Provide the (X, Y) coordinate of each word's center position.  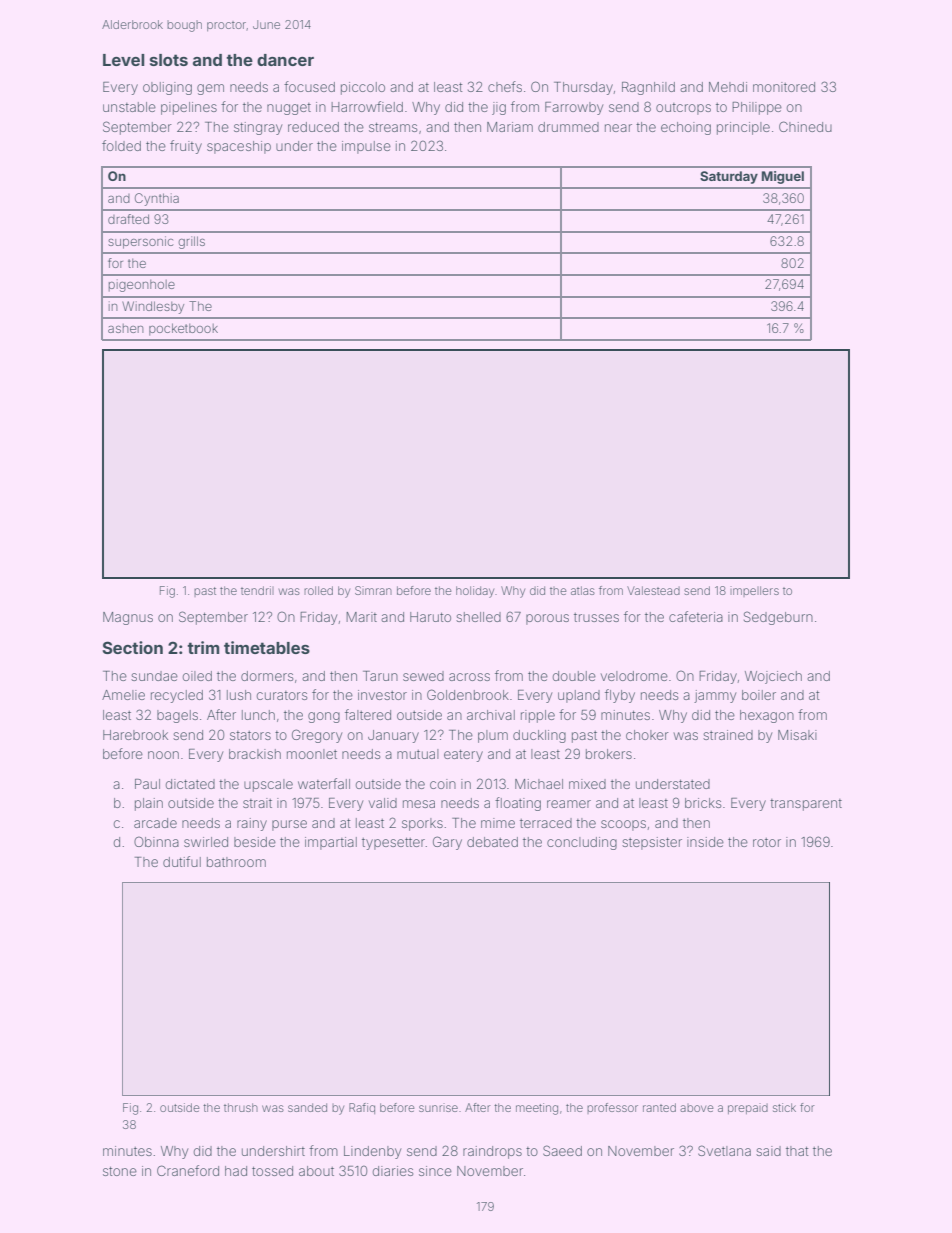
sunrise (438, 1107)
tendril (257, 590)
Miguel (783, 177)
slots (169, 60)
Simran (373, 590)
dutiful (182, 861)
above (697, 1108)
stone (120, 1171)
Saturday (729, 177)
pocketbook (183, 329)
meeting (537, 1109)
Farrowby (574, 108)
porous (547, 619)
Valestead (653, 590)
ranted (659, 1107)
